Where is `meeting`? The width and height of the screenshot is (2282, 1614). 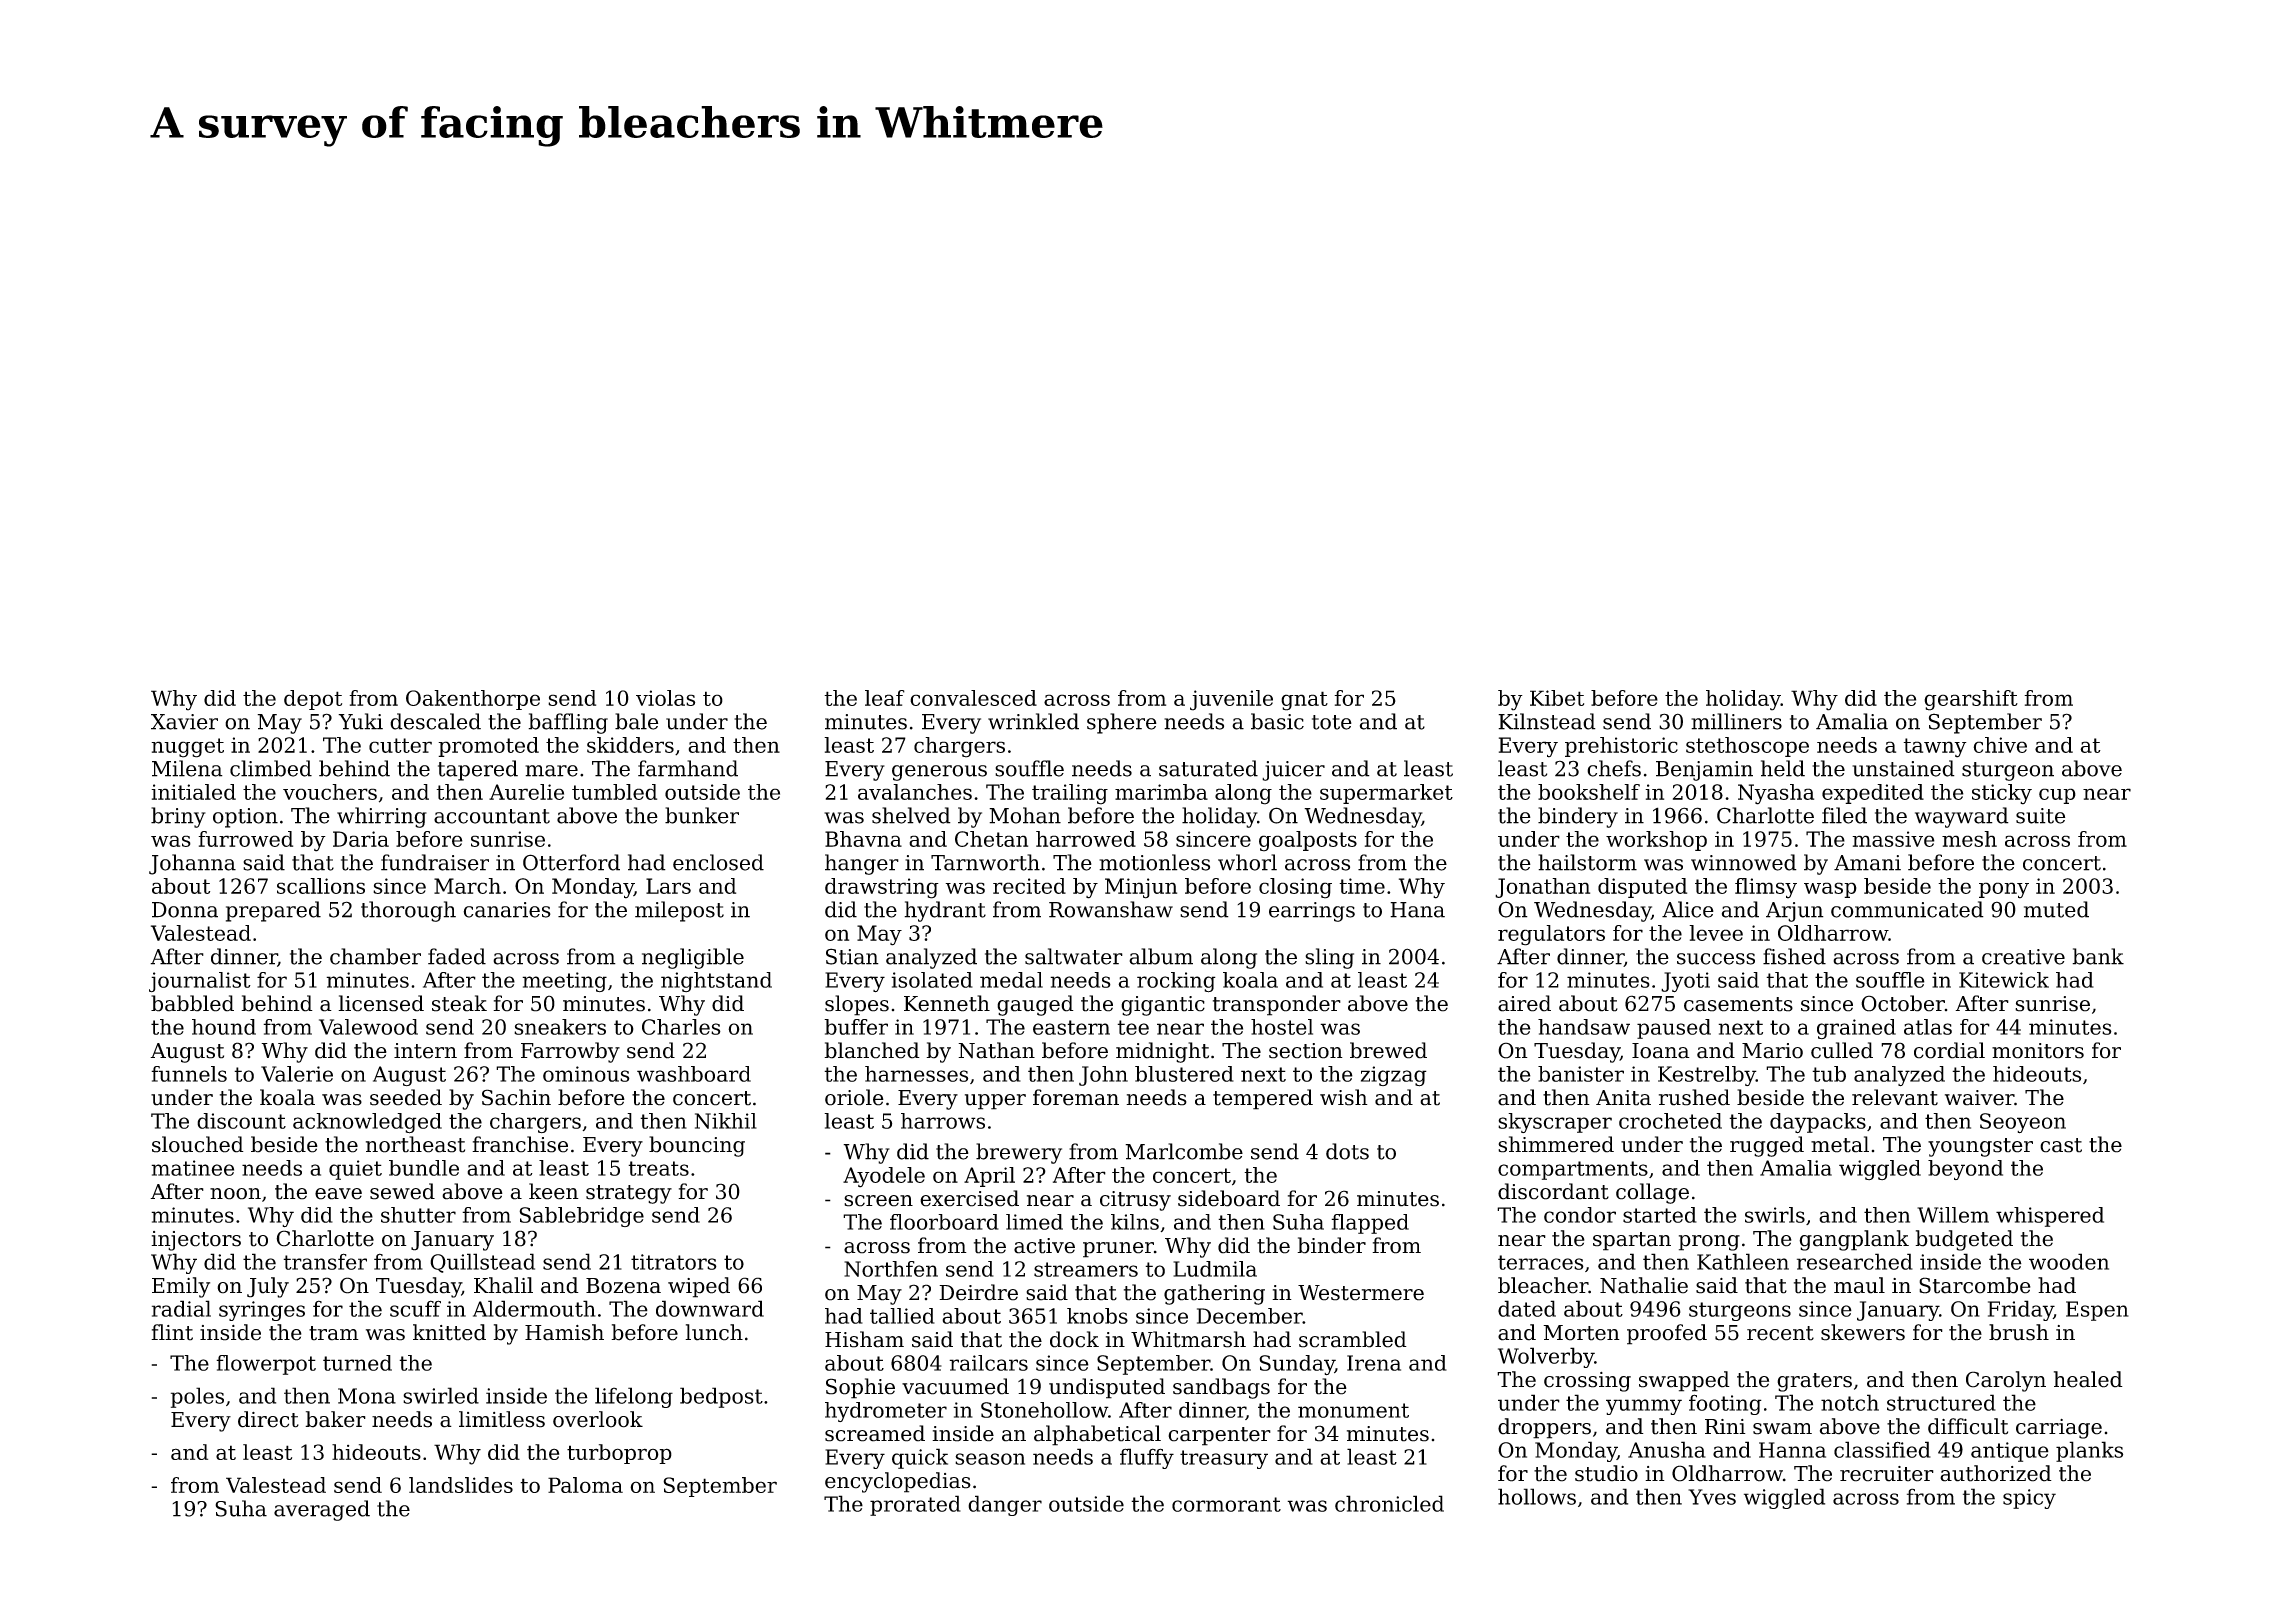
meeting is located at coordinates (564, 982).
